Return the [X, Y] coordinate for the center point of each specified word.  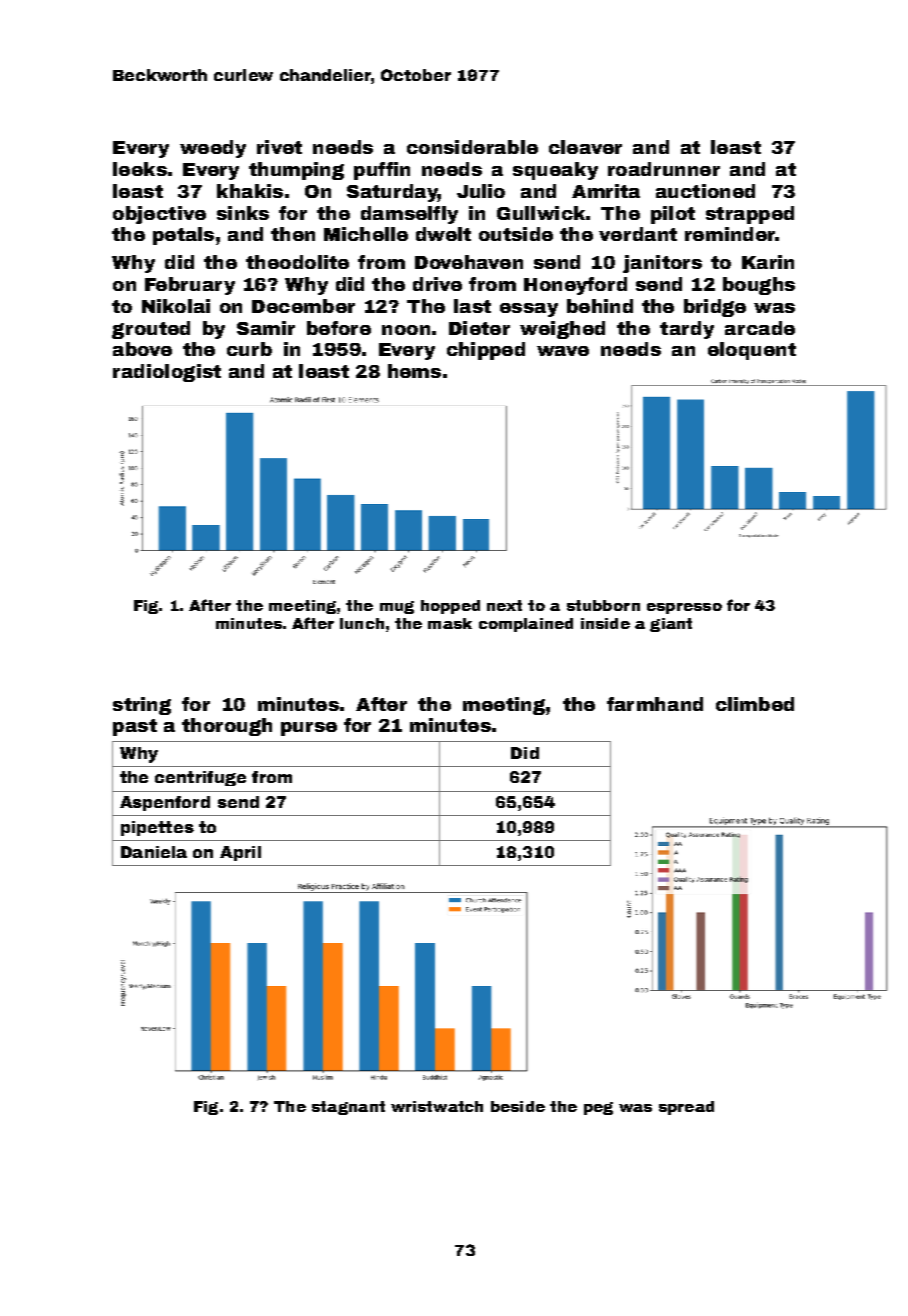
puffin [382, 171]
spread [686, 1108]
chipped [486, 351]
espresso [684, 608]
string [142, 706]
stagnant [348, 1108]
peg [598, 1108]
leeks [140, 169]
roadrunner [664, 169]
